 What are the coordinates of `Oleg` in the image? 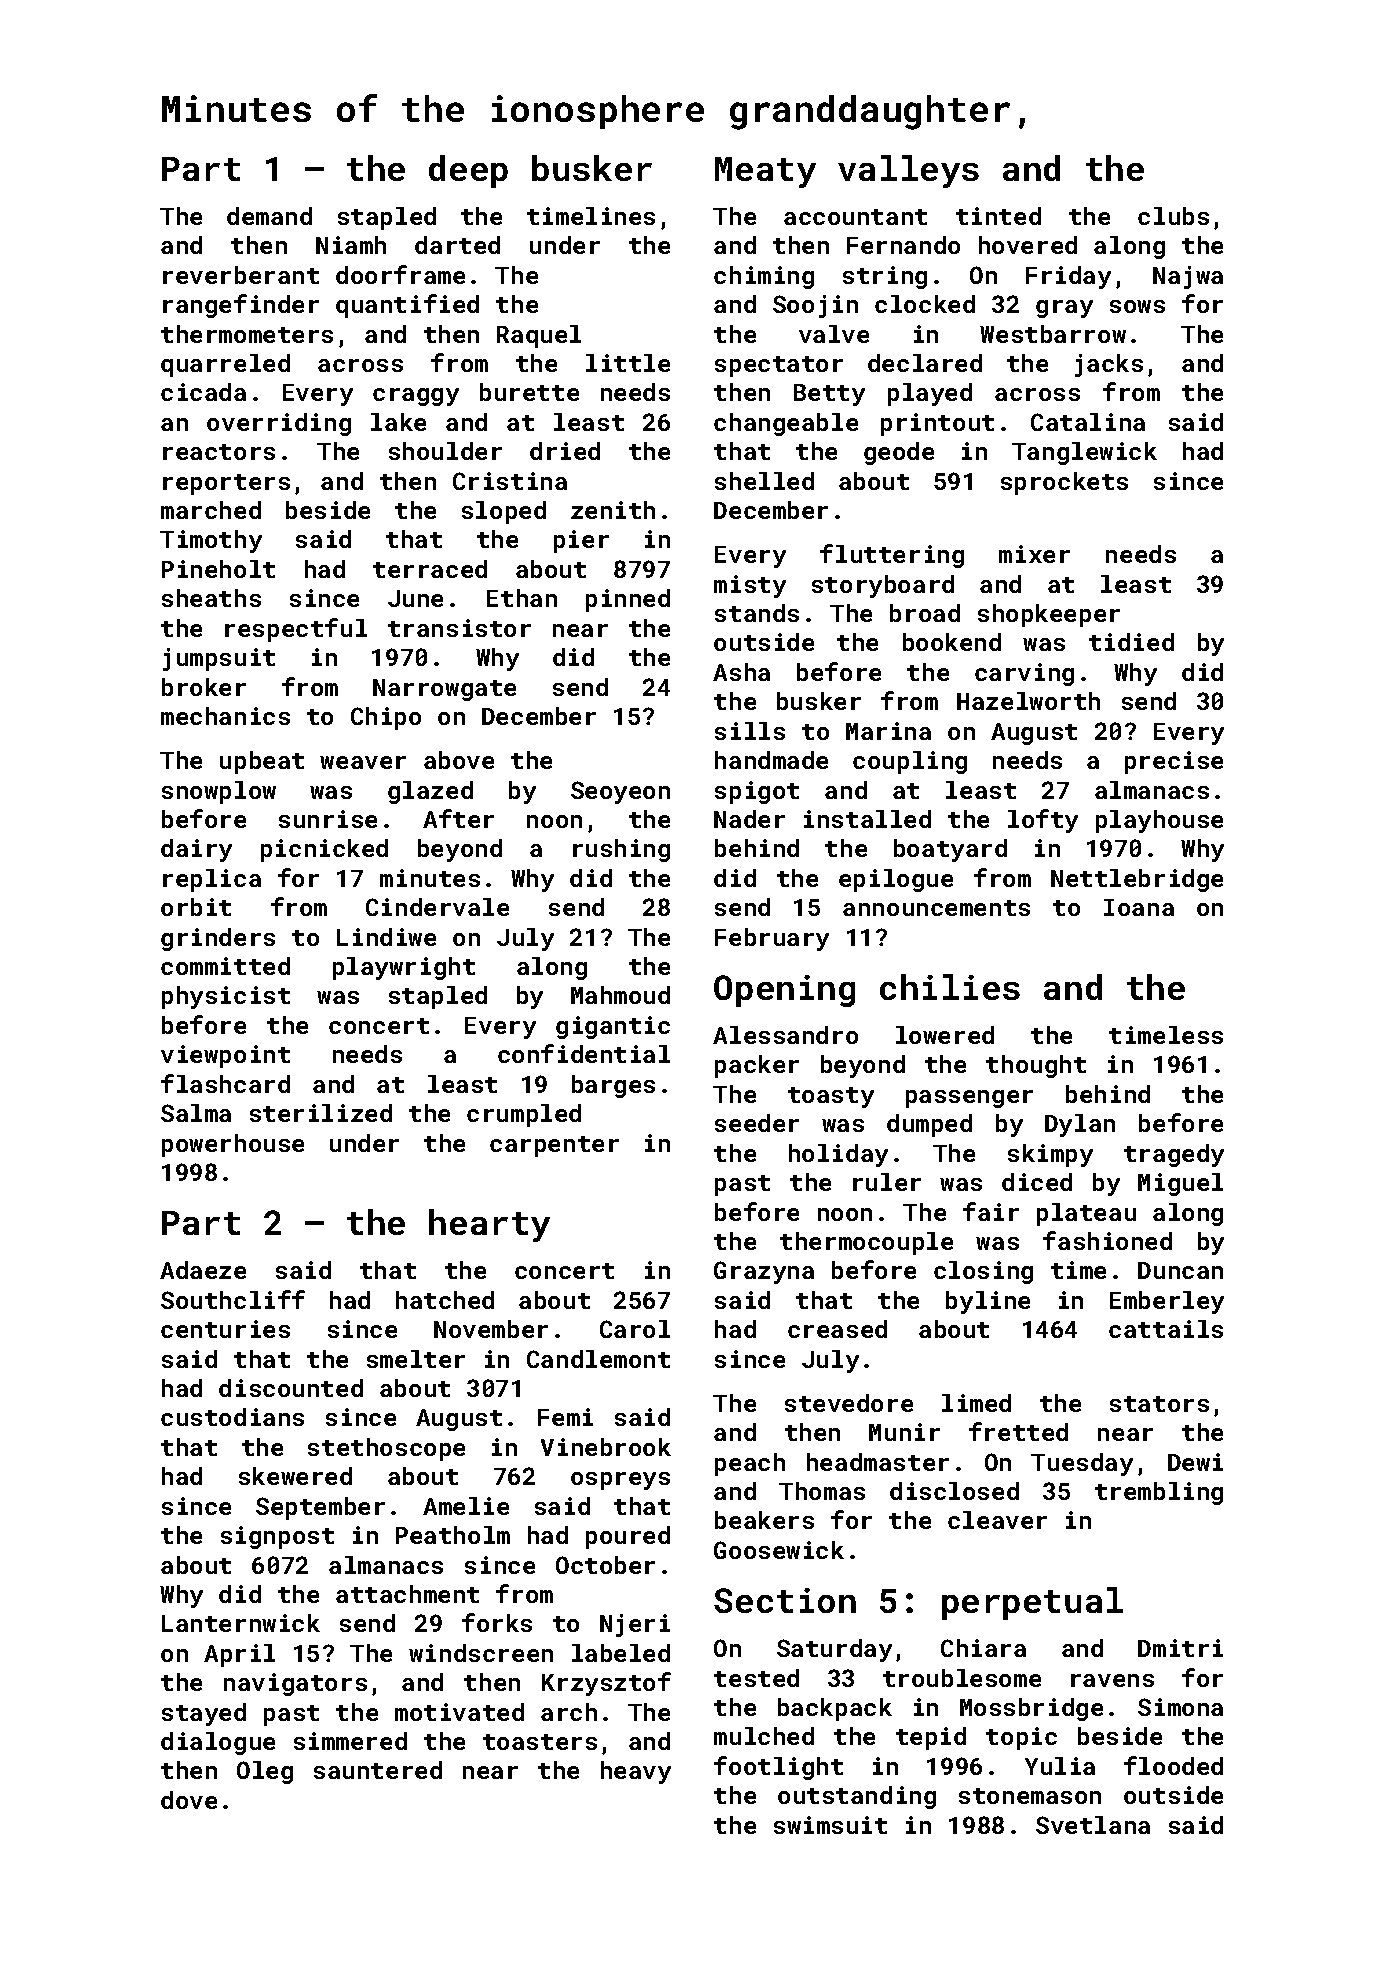 It's located at (265, 1772).
